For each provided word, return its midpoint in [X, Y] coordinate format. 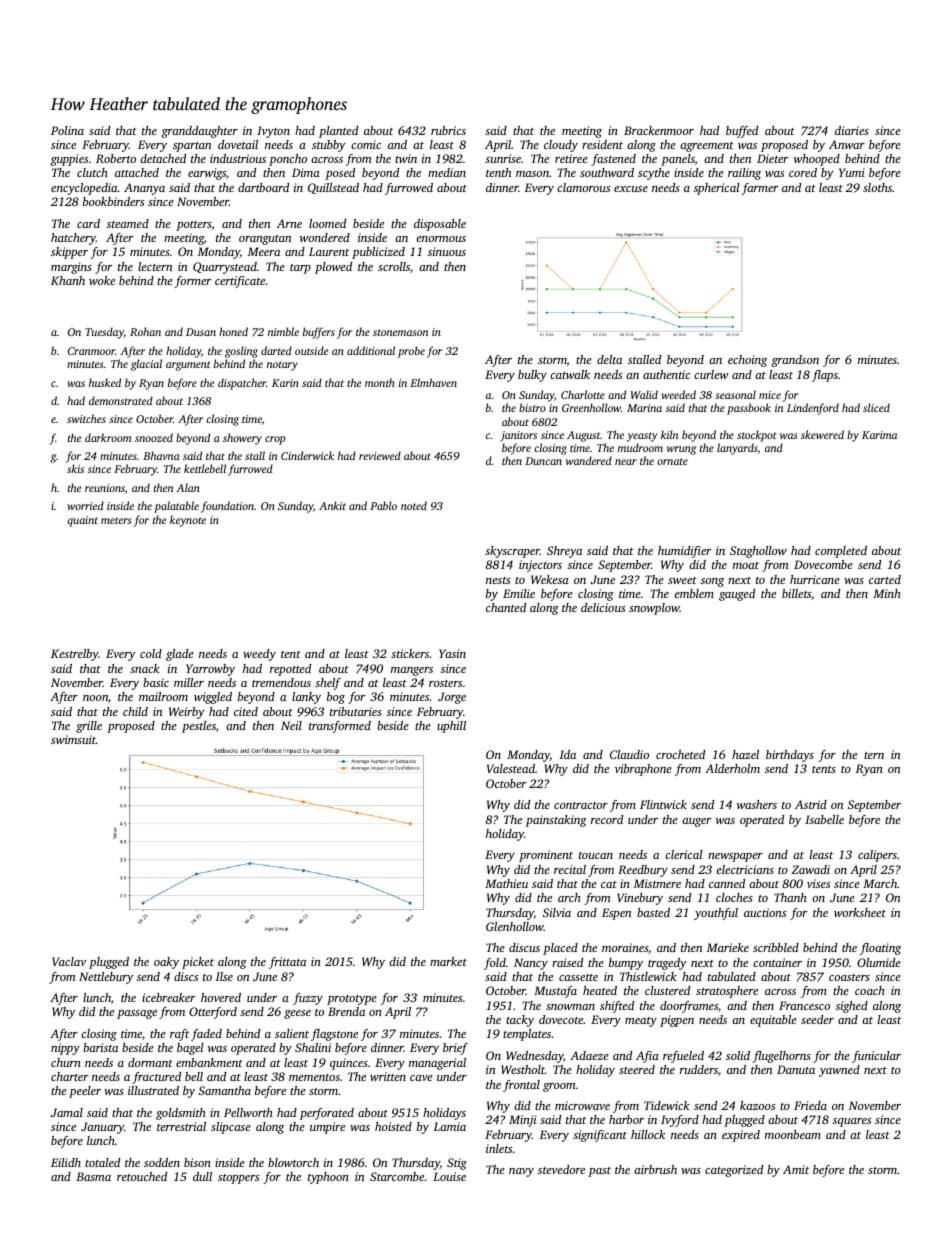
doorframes [689, 1007]
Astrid [811, 804]
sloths [877, 187]
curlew [711, 374]
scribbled [776, 947]
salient [292, 1033]
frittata [287, 963]
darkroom [108, 437]
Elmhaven [433, 382]
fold [495, 964]
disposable [440, 225]
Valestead [511, 768]
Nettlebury [106, 978]
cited [246, 711]
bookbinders [113, 201]
